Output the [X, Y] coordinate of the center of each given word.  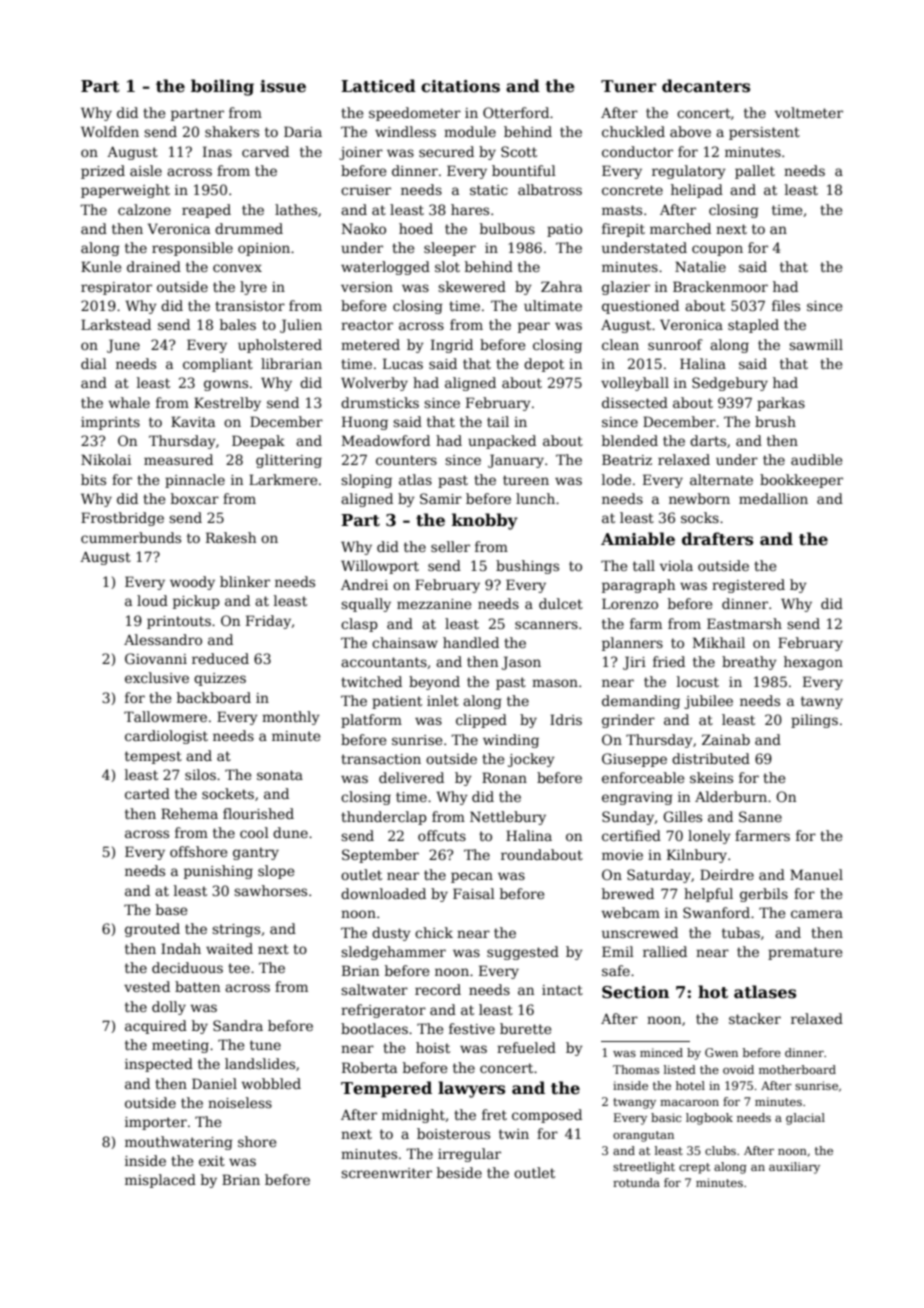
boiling [222, 87]
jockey [531, 760]
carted [147, 793]
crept [694, 1168]
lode [616, 479]
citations [460, 86]
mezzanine [434, 604]
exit [212, 1161]
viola [676, 565]
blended [630, 440]
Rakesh [231, 537]
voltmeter [809, 112]
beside [459, 1172]
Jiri [634, 663]
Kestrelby [227, 404]
